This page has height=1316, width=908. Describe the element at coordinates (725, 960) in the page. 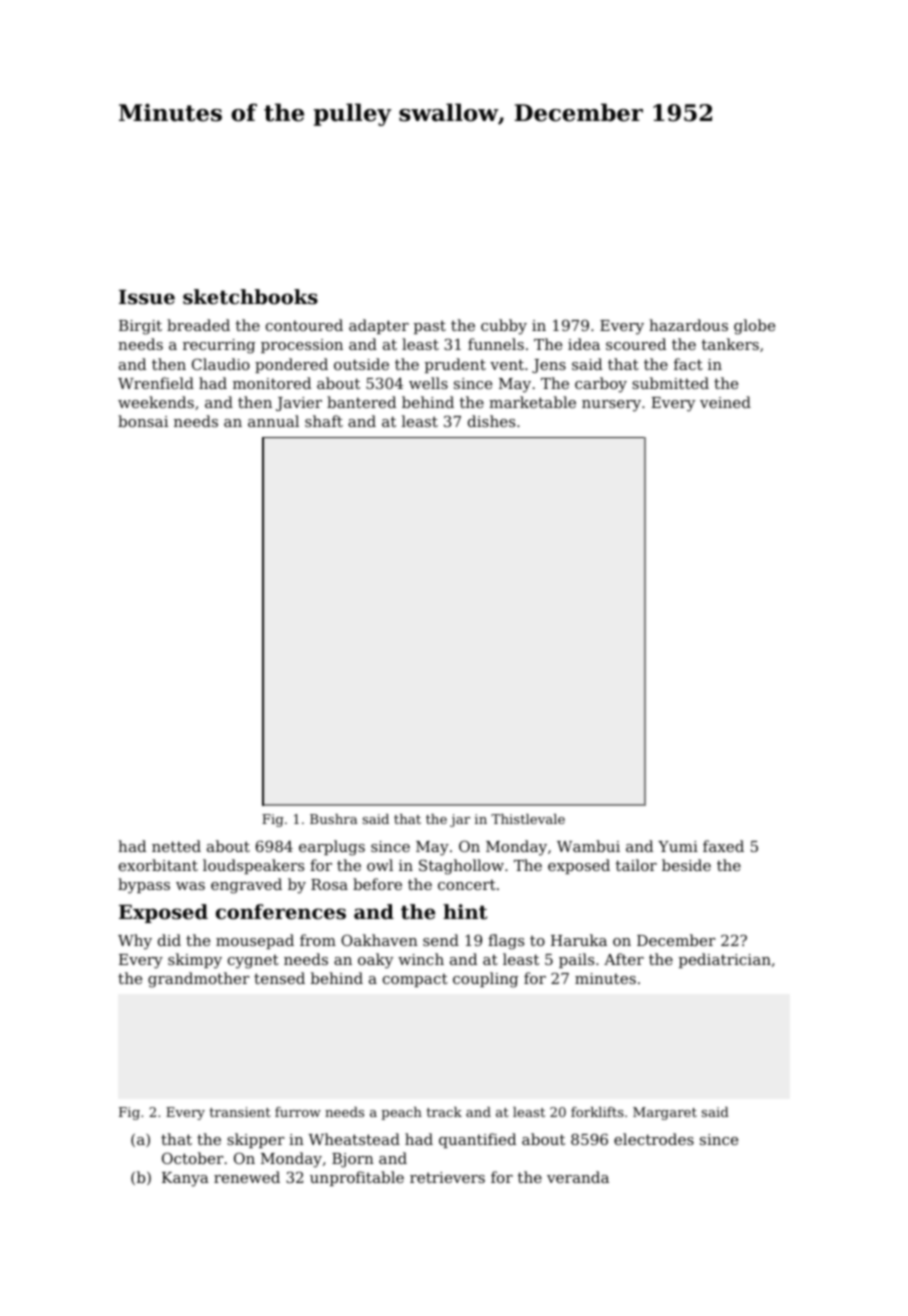

I see `pediatrician` at that location.
